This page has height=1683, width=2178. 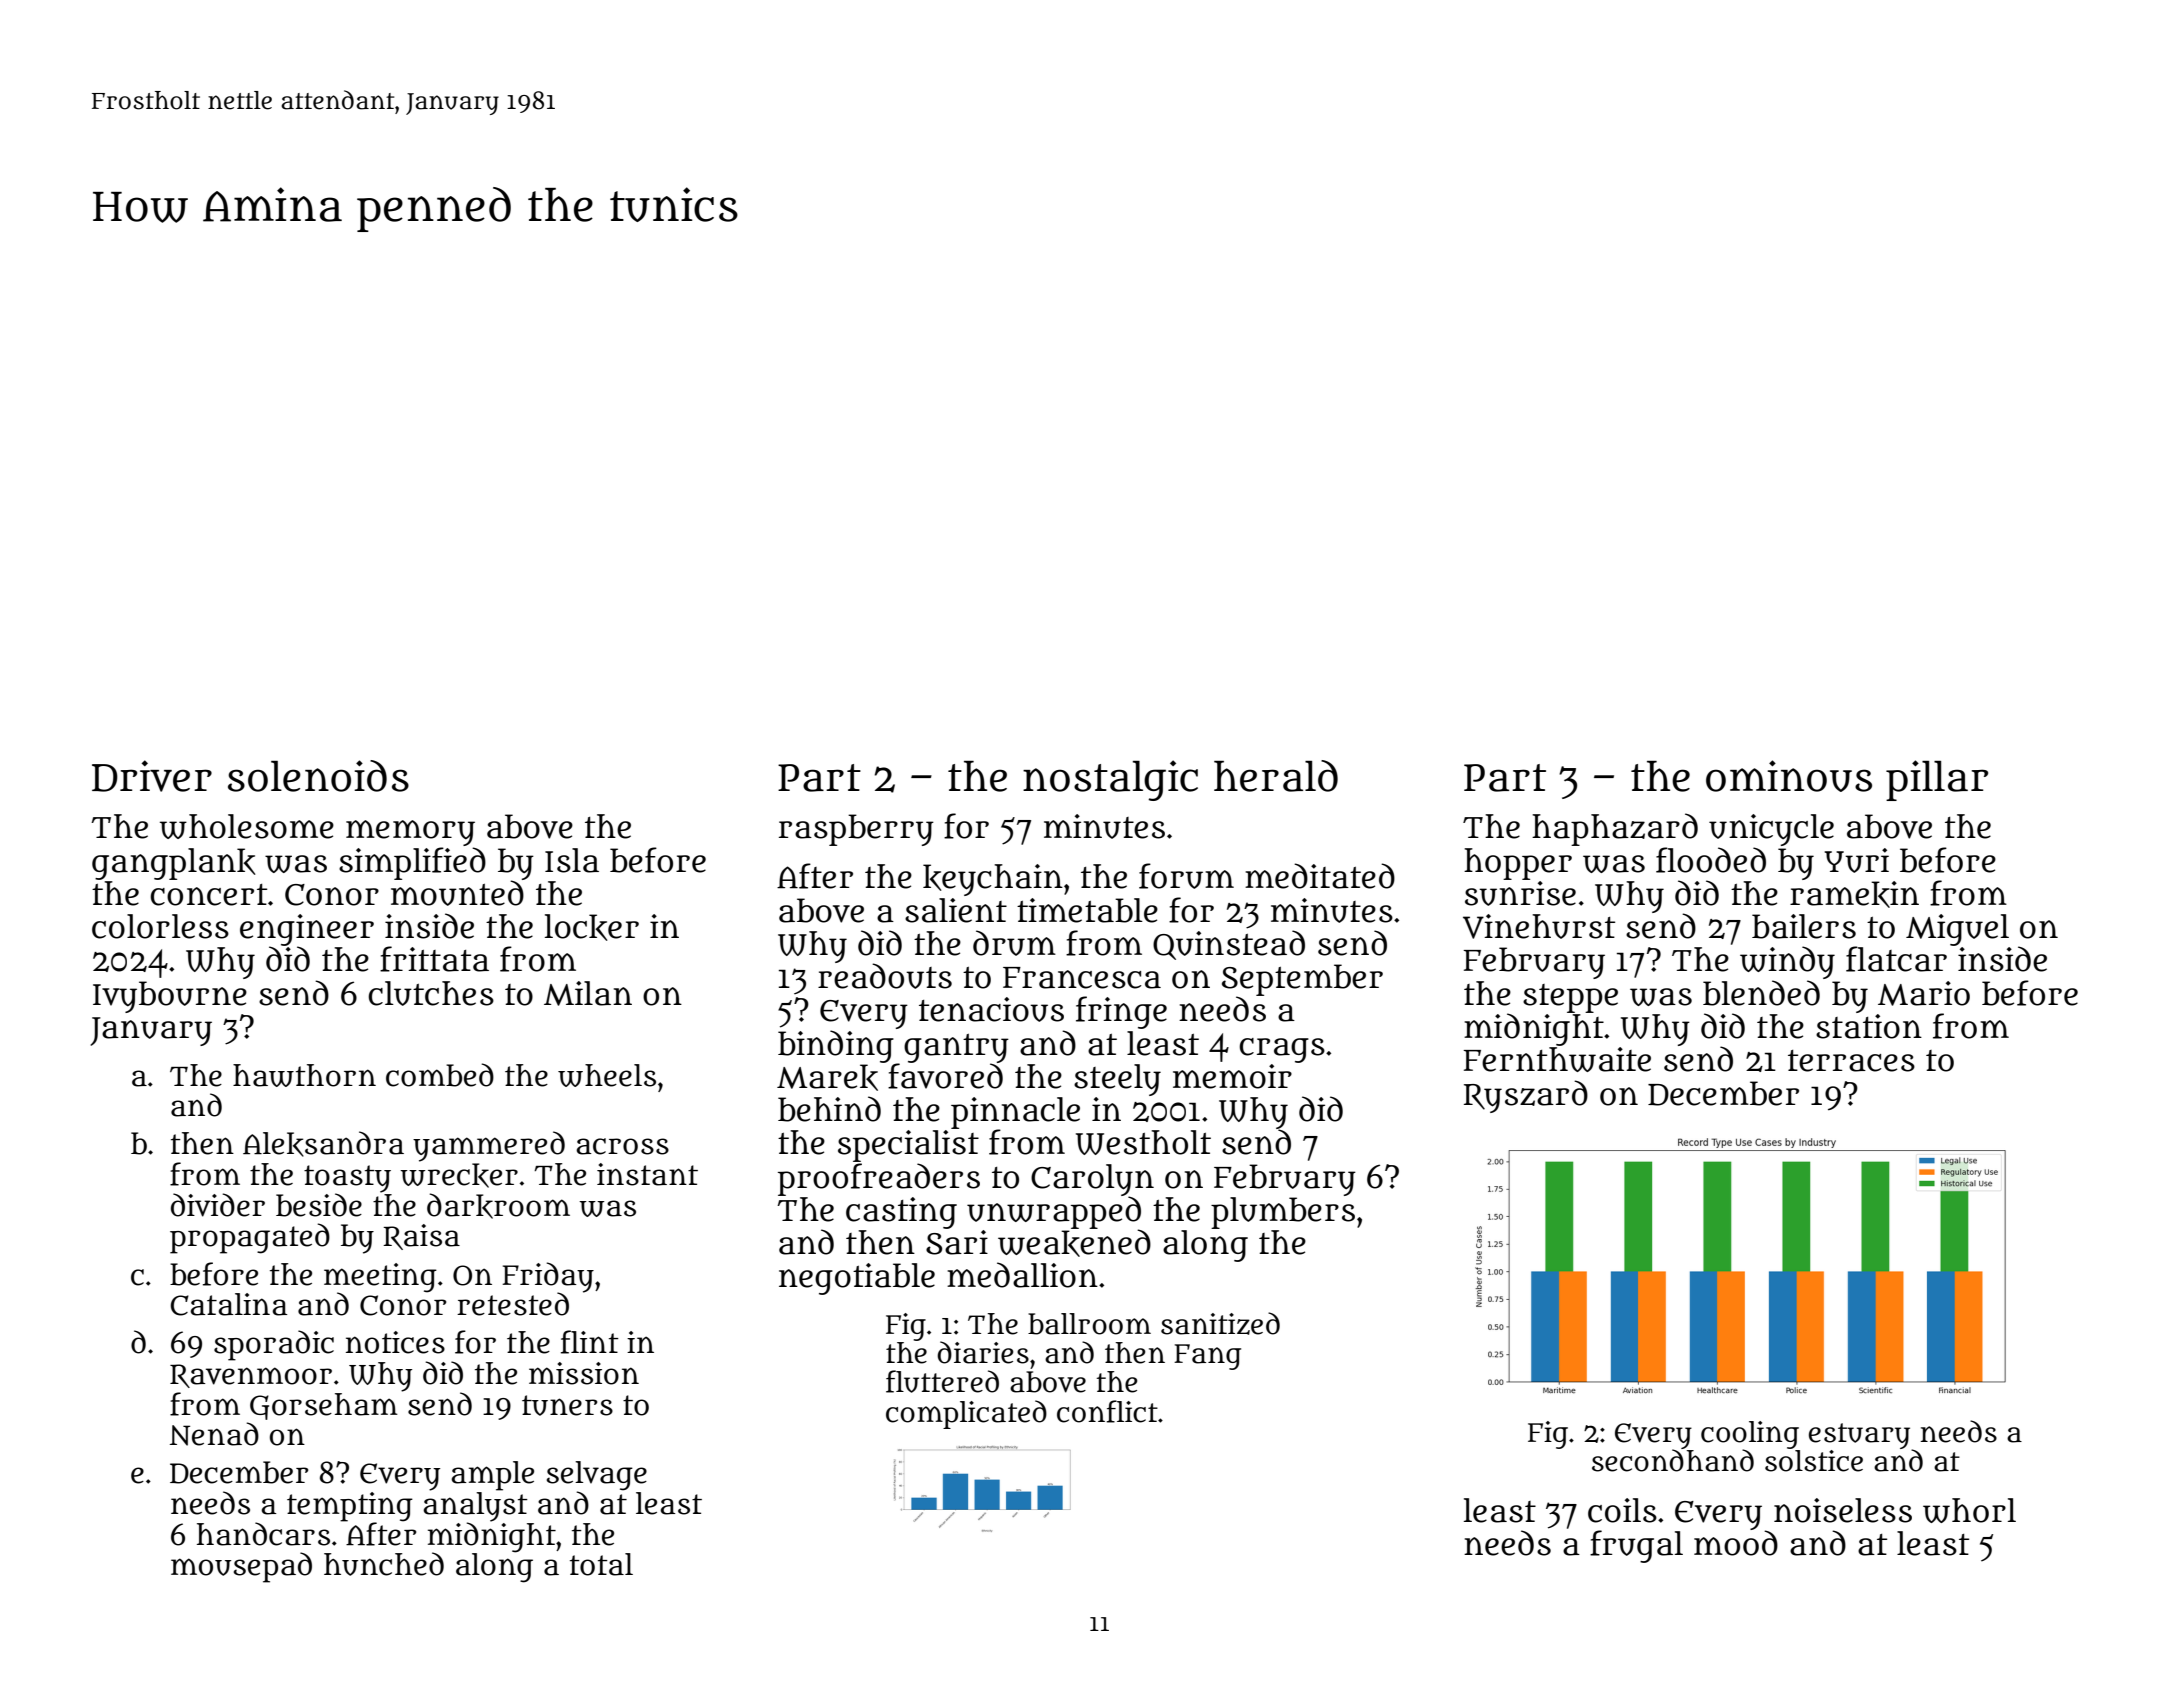 I want to click on colorless, so click(x=160, y=926).
